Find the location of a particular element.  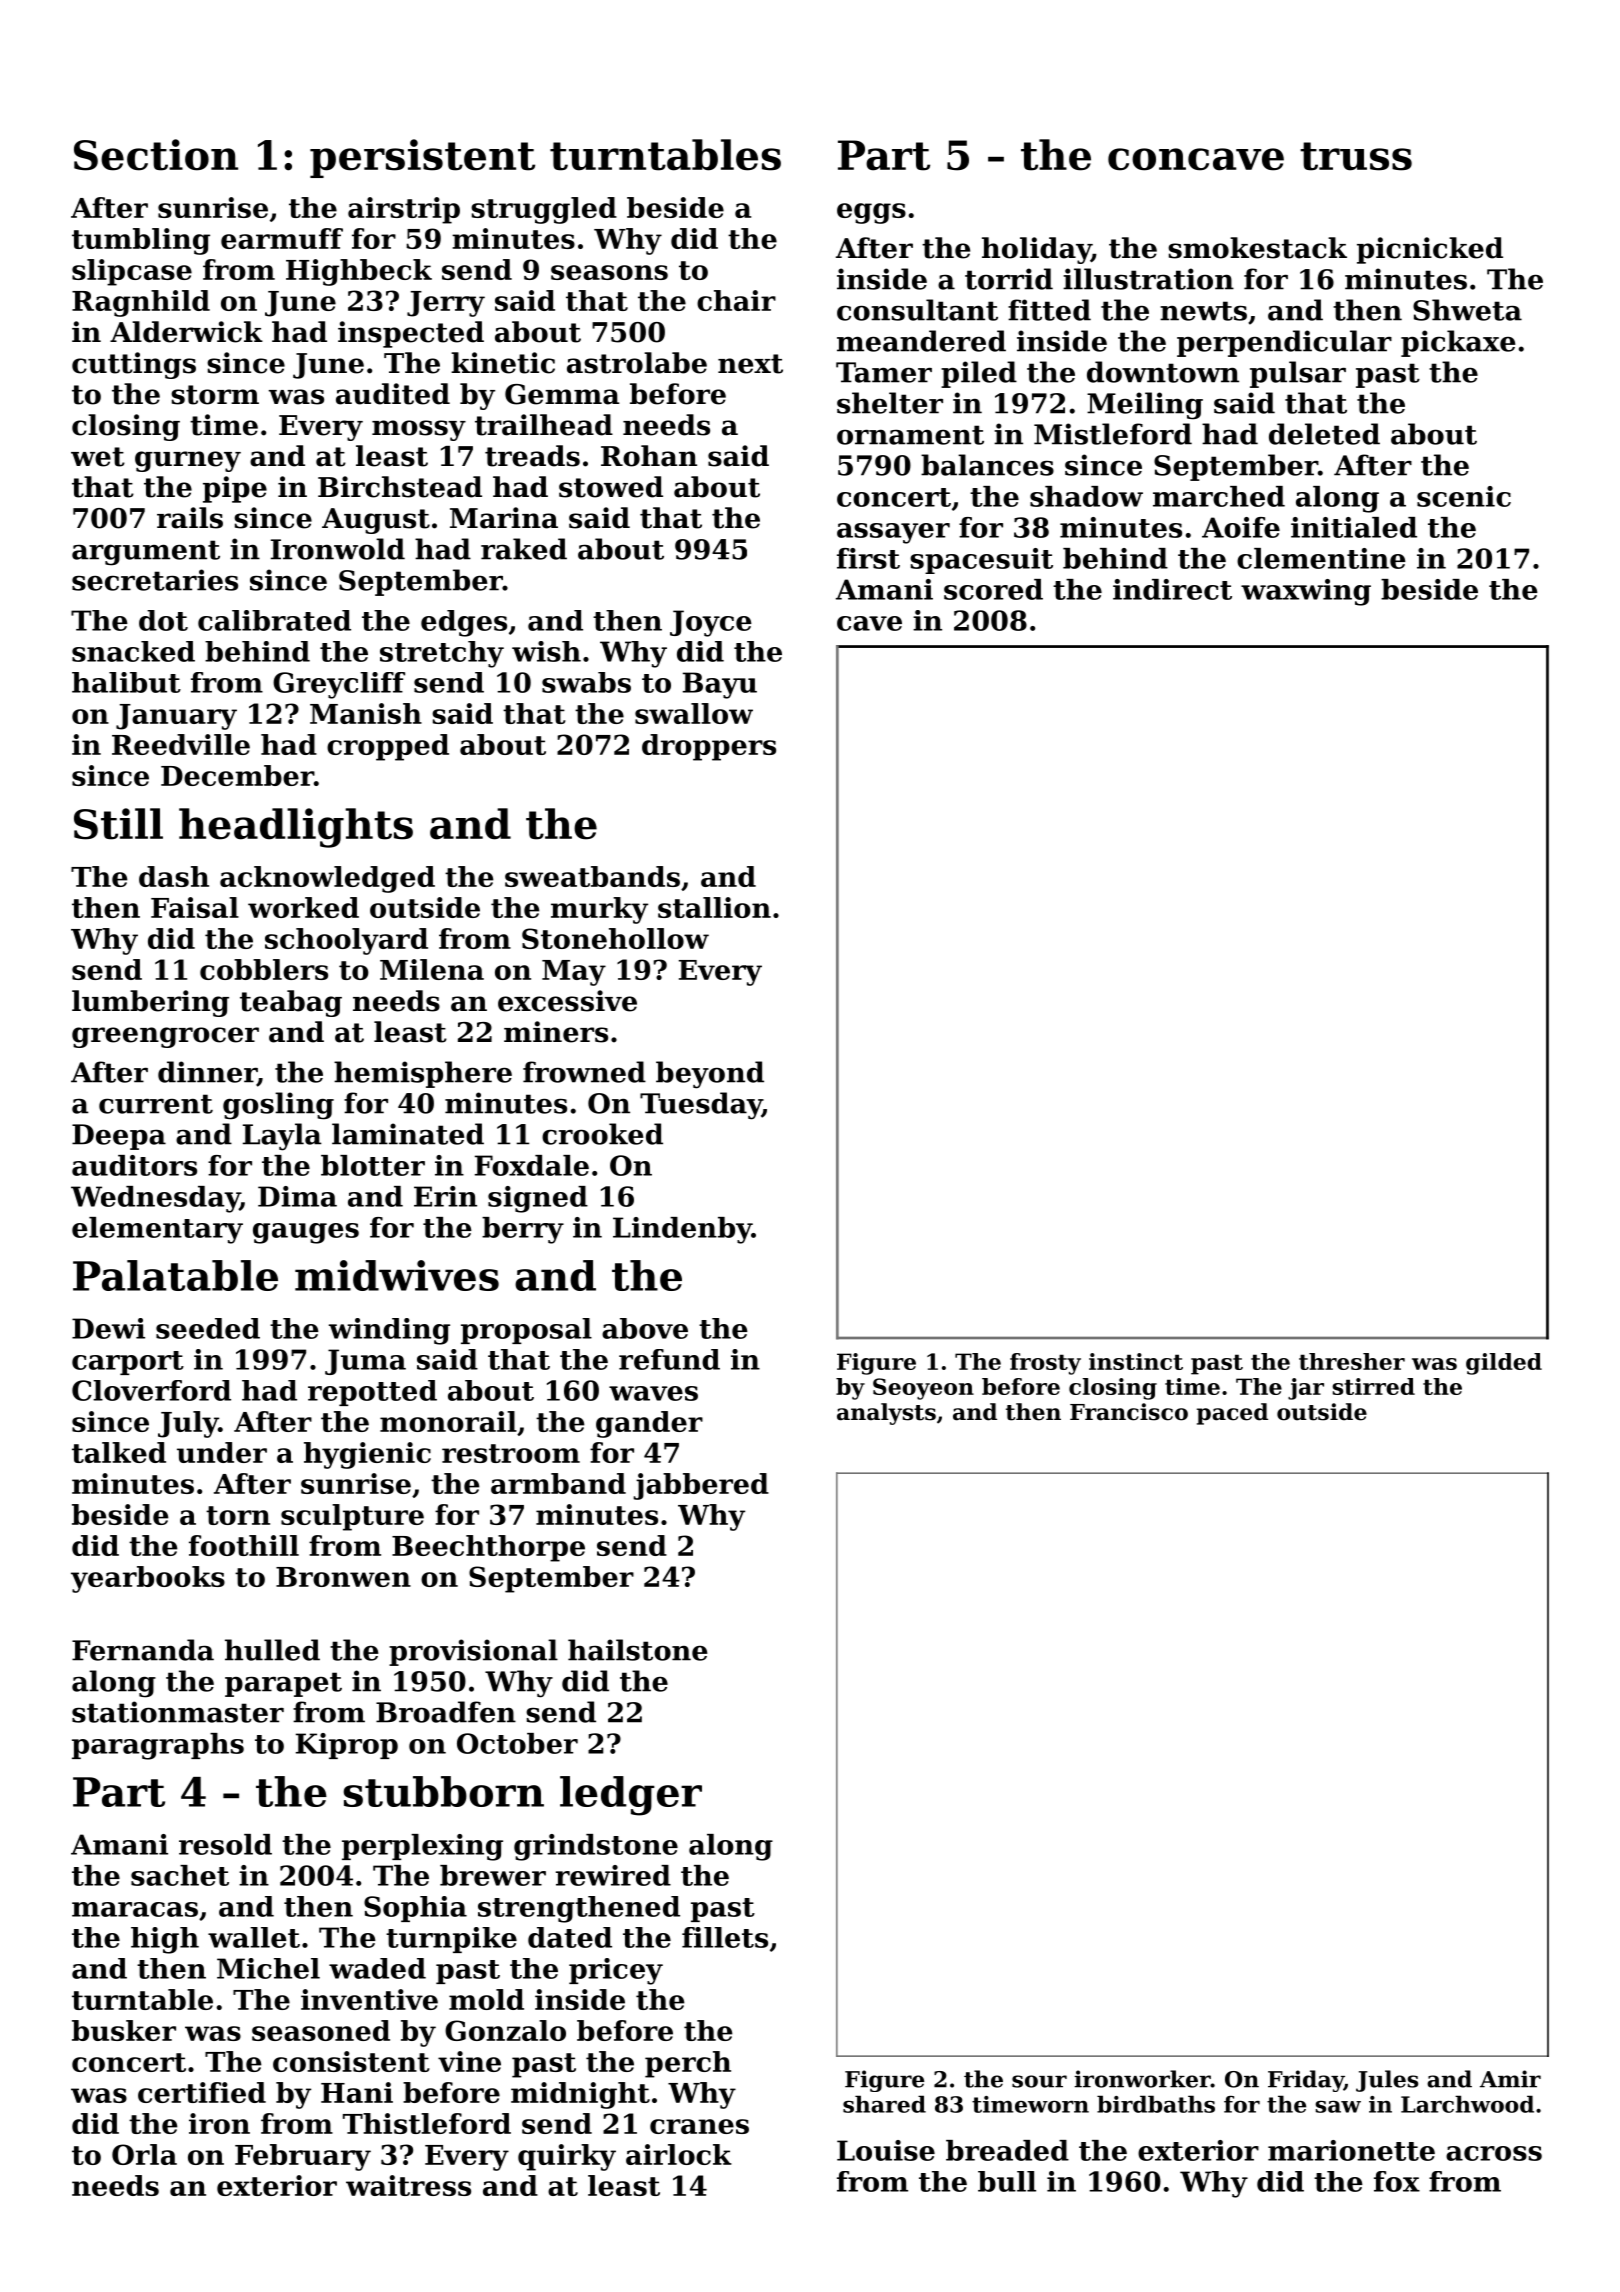

stallion is located at coordinates (714, 907).
